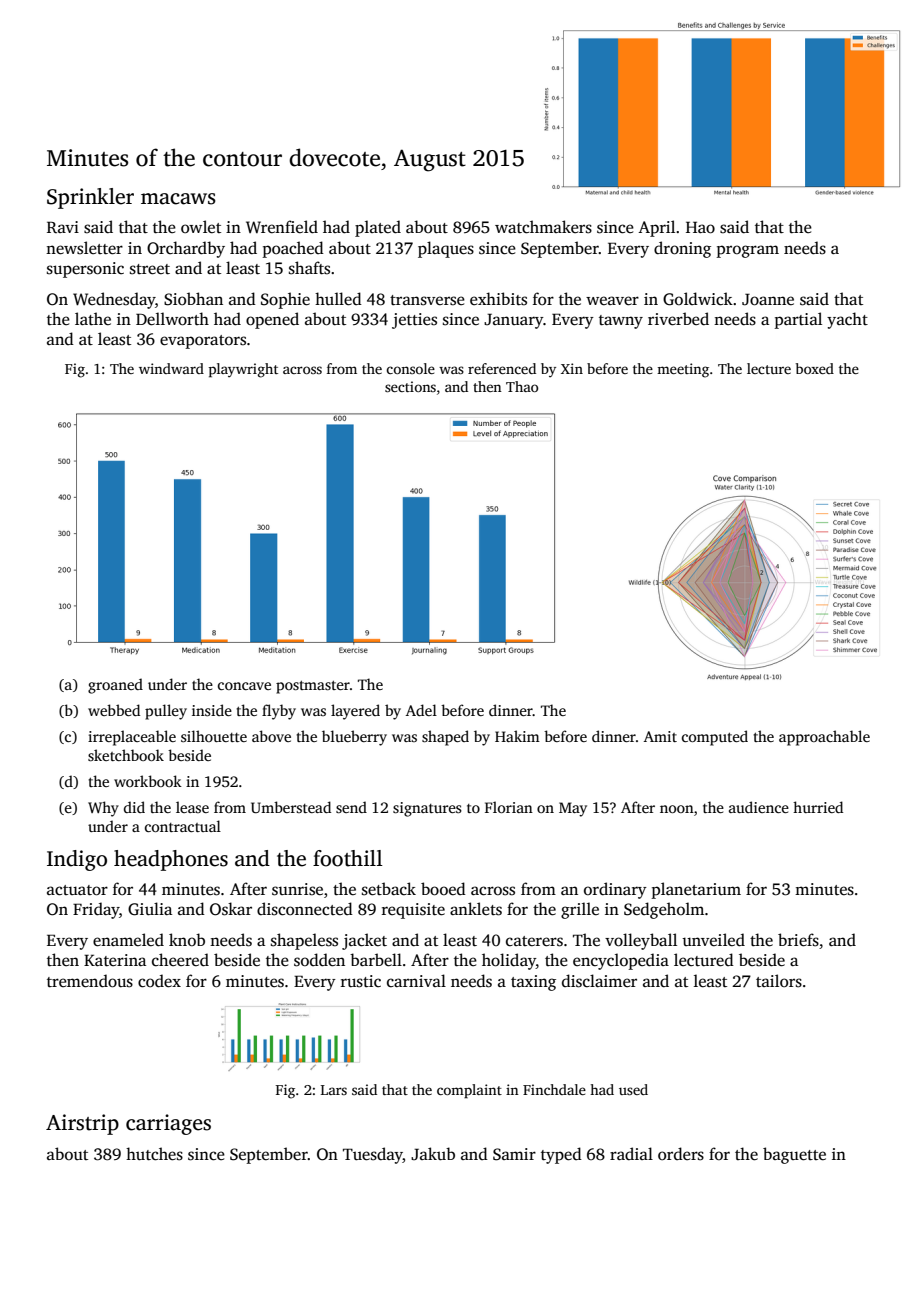  Describe the element at coordinates (154, 1154) in the screenshot. I see `hutches` at that location.
